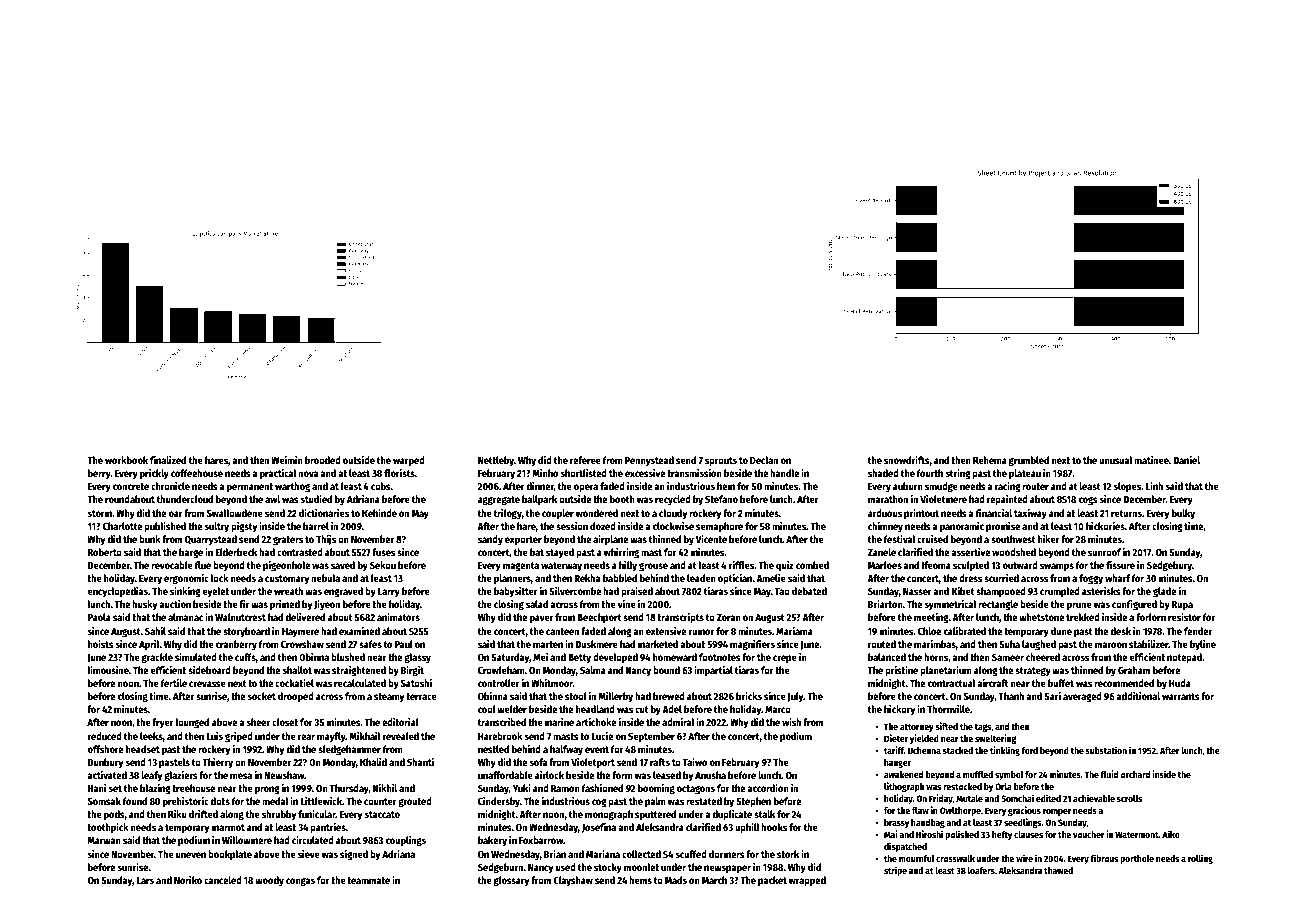  What do you see at coordinates (245, 657) in the image?
I see `cuffs` at bounding box center [245, 657].
